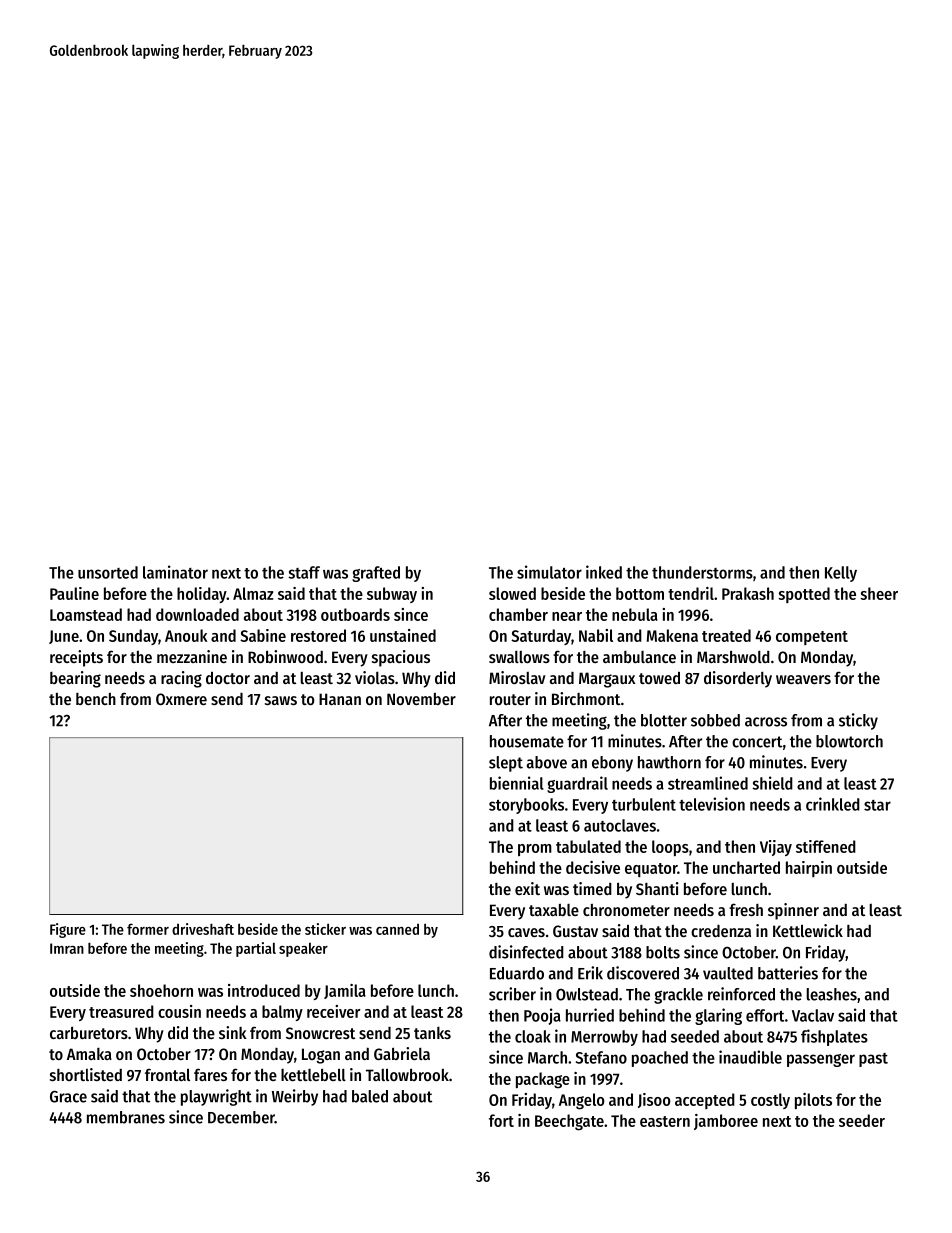 The image size is (952, 1233). I want to click on Angelo, so click(582, 1101).
